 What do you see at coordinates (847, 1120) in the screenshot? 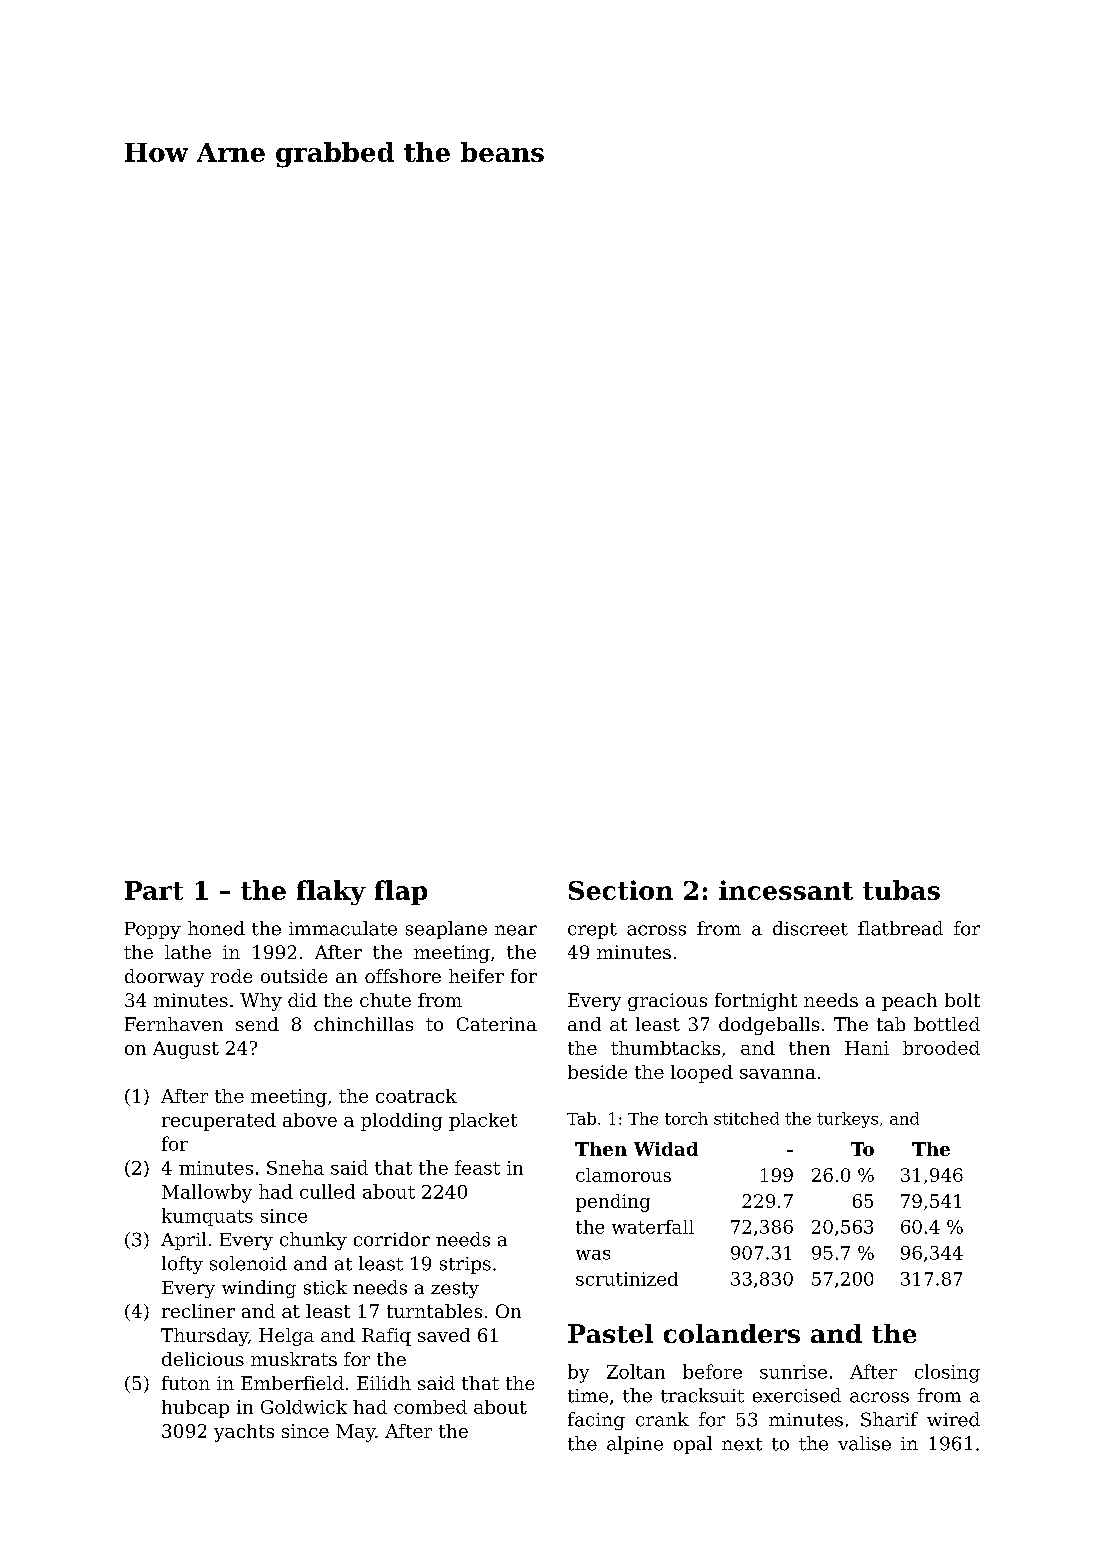
I see `turkeys` at bounding box center [847, 1120].
